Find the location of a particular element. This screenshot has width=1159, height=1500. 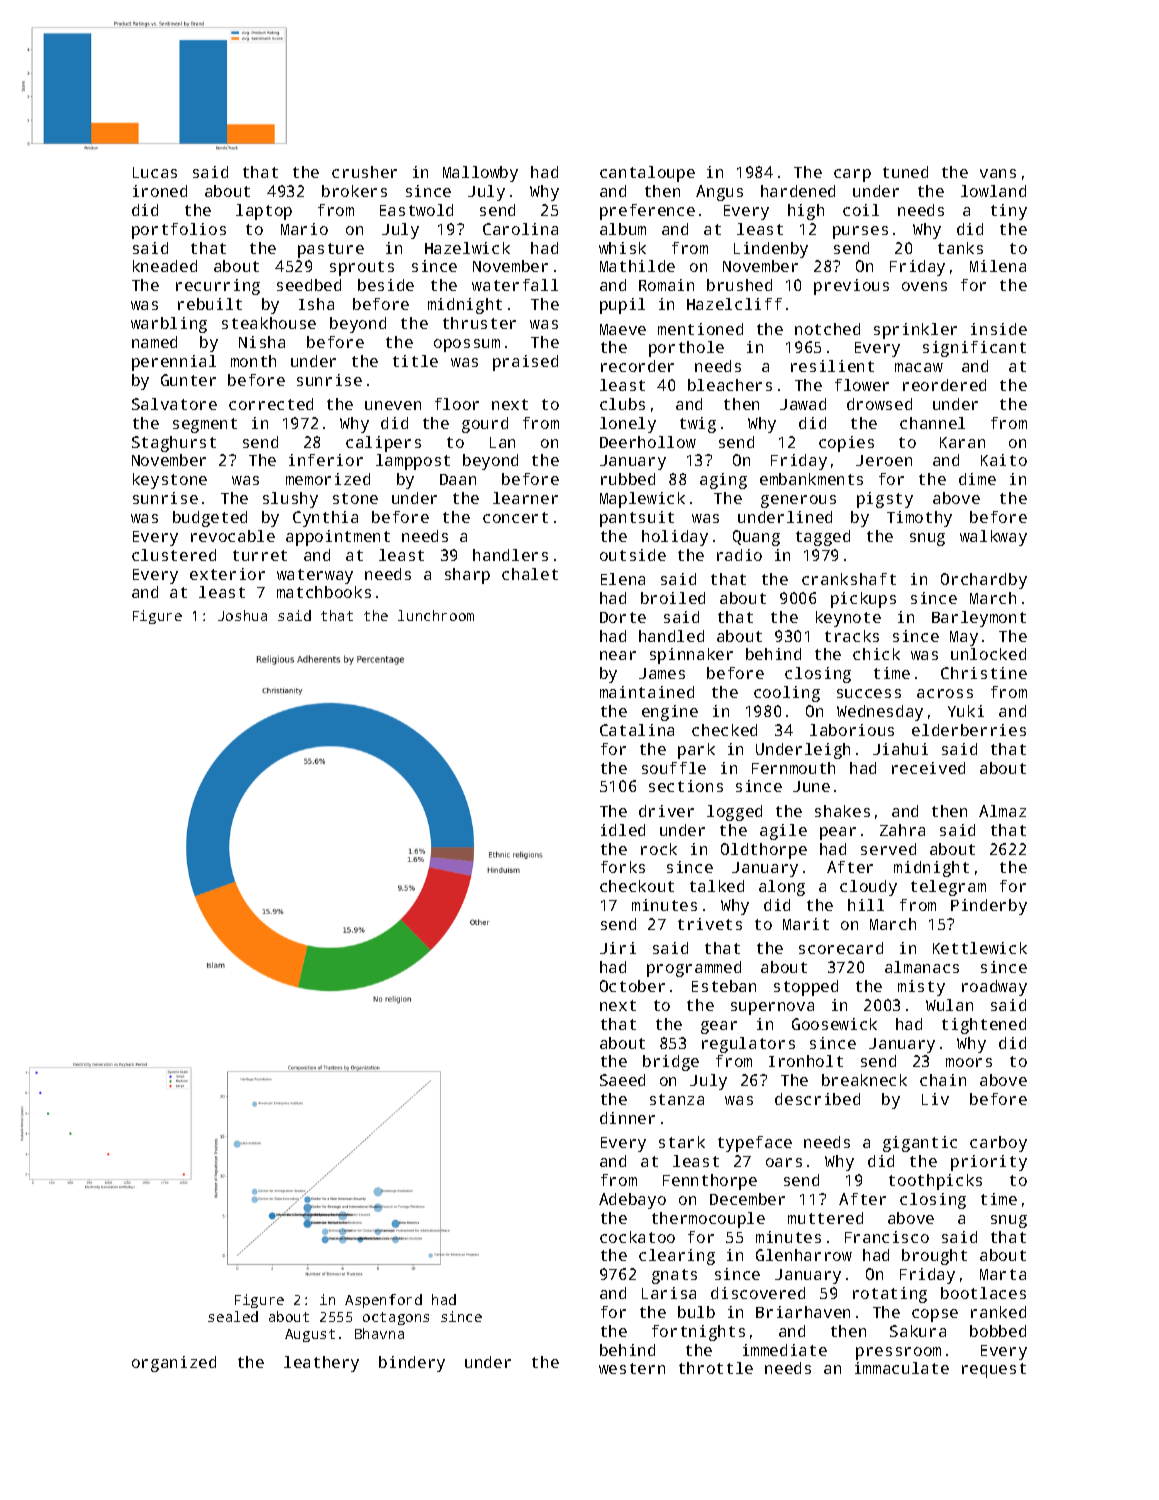

sealed is located at coordinates (233, 1316).
